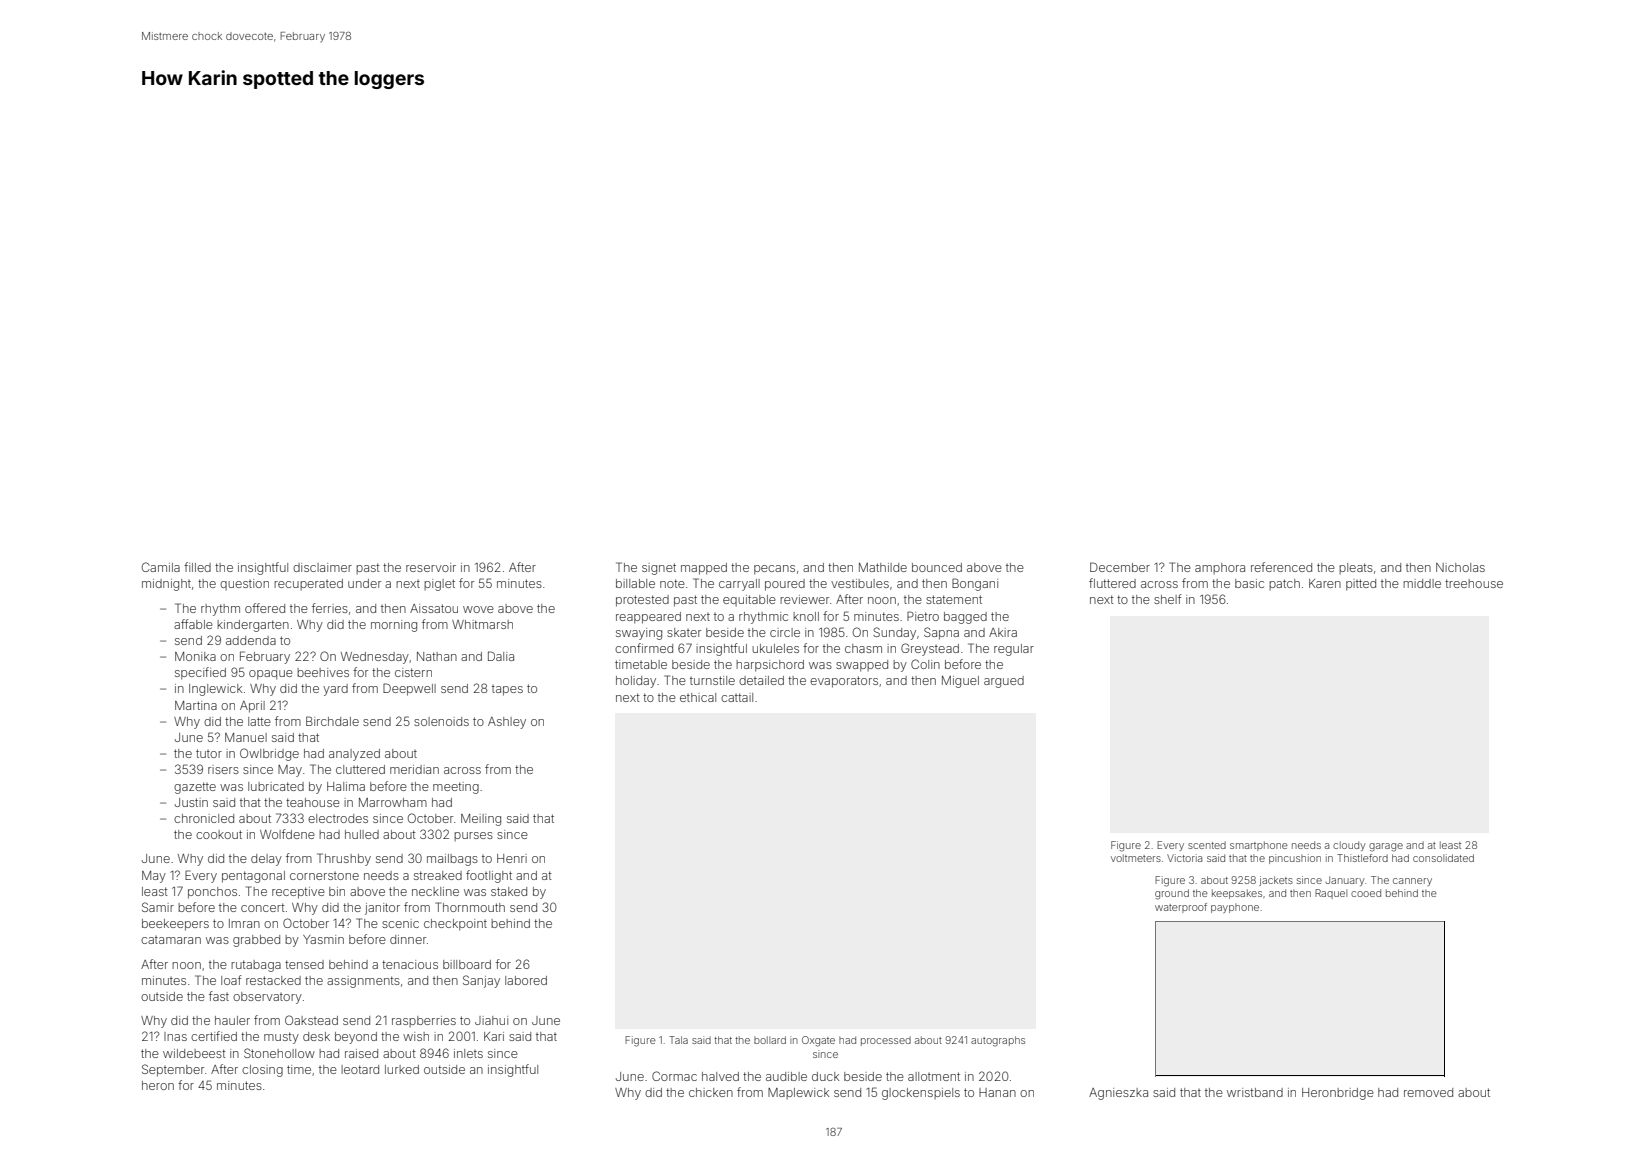 This screenshot has height=1167, width=1651. What do you see at coordinates (1181, 908) in the screenshot?
I see `waterproof` at bounding box center [1181, 908].
